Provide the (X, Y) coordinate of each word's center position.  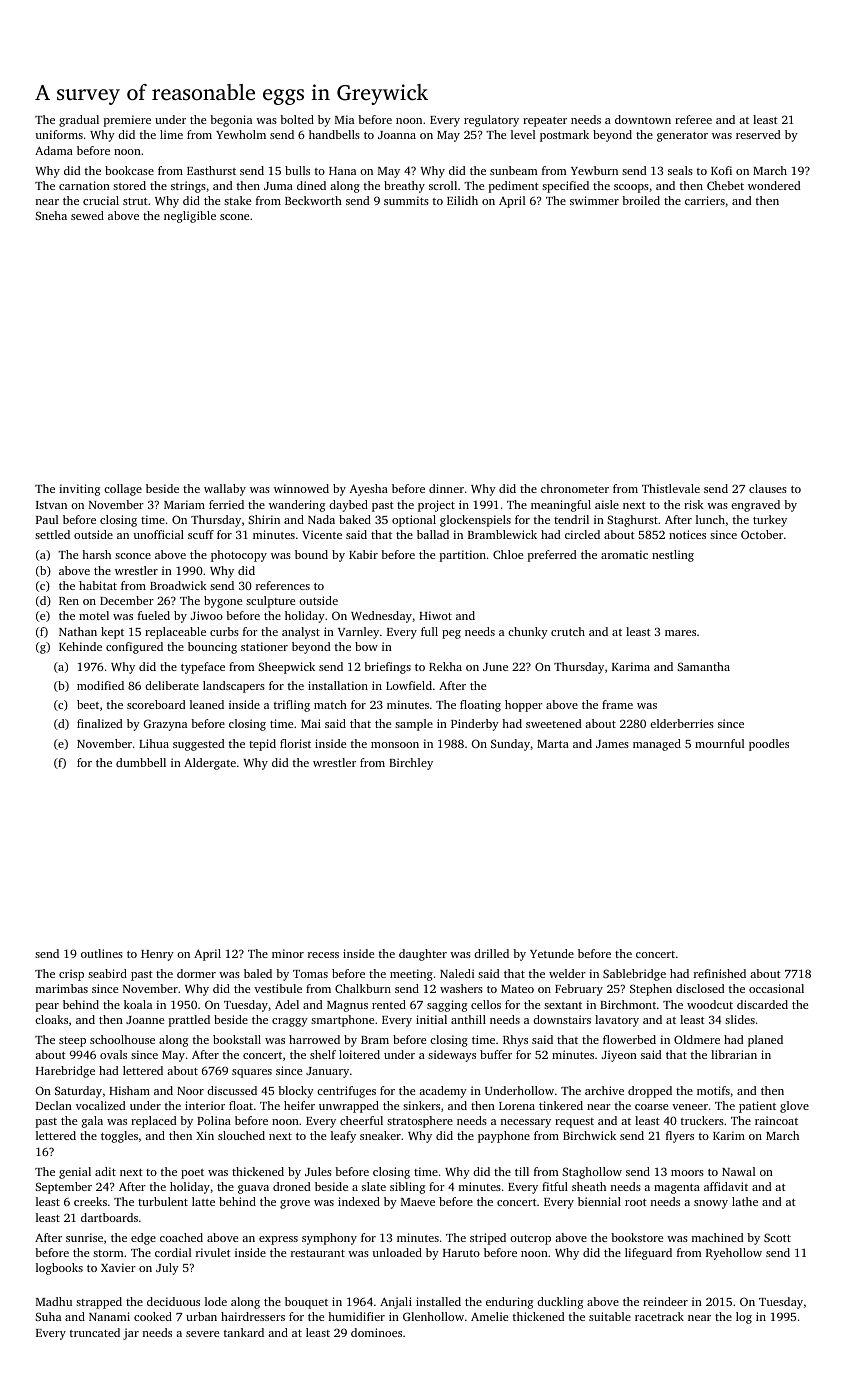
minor (288, 953)
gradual (79, 121)
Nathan (78, 631)
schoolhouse (122, 1039)
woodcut (710, 1004)
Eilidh (462, 200)
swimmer (594, 200)
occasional (776, 988)
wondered (774, 185)
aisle (607, 504)
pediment (514, 187)
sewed (87, 215)
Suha (48, 1316)
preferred (552, 556)
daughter (423, 955)
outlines (102, 953)
